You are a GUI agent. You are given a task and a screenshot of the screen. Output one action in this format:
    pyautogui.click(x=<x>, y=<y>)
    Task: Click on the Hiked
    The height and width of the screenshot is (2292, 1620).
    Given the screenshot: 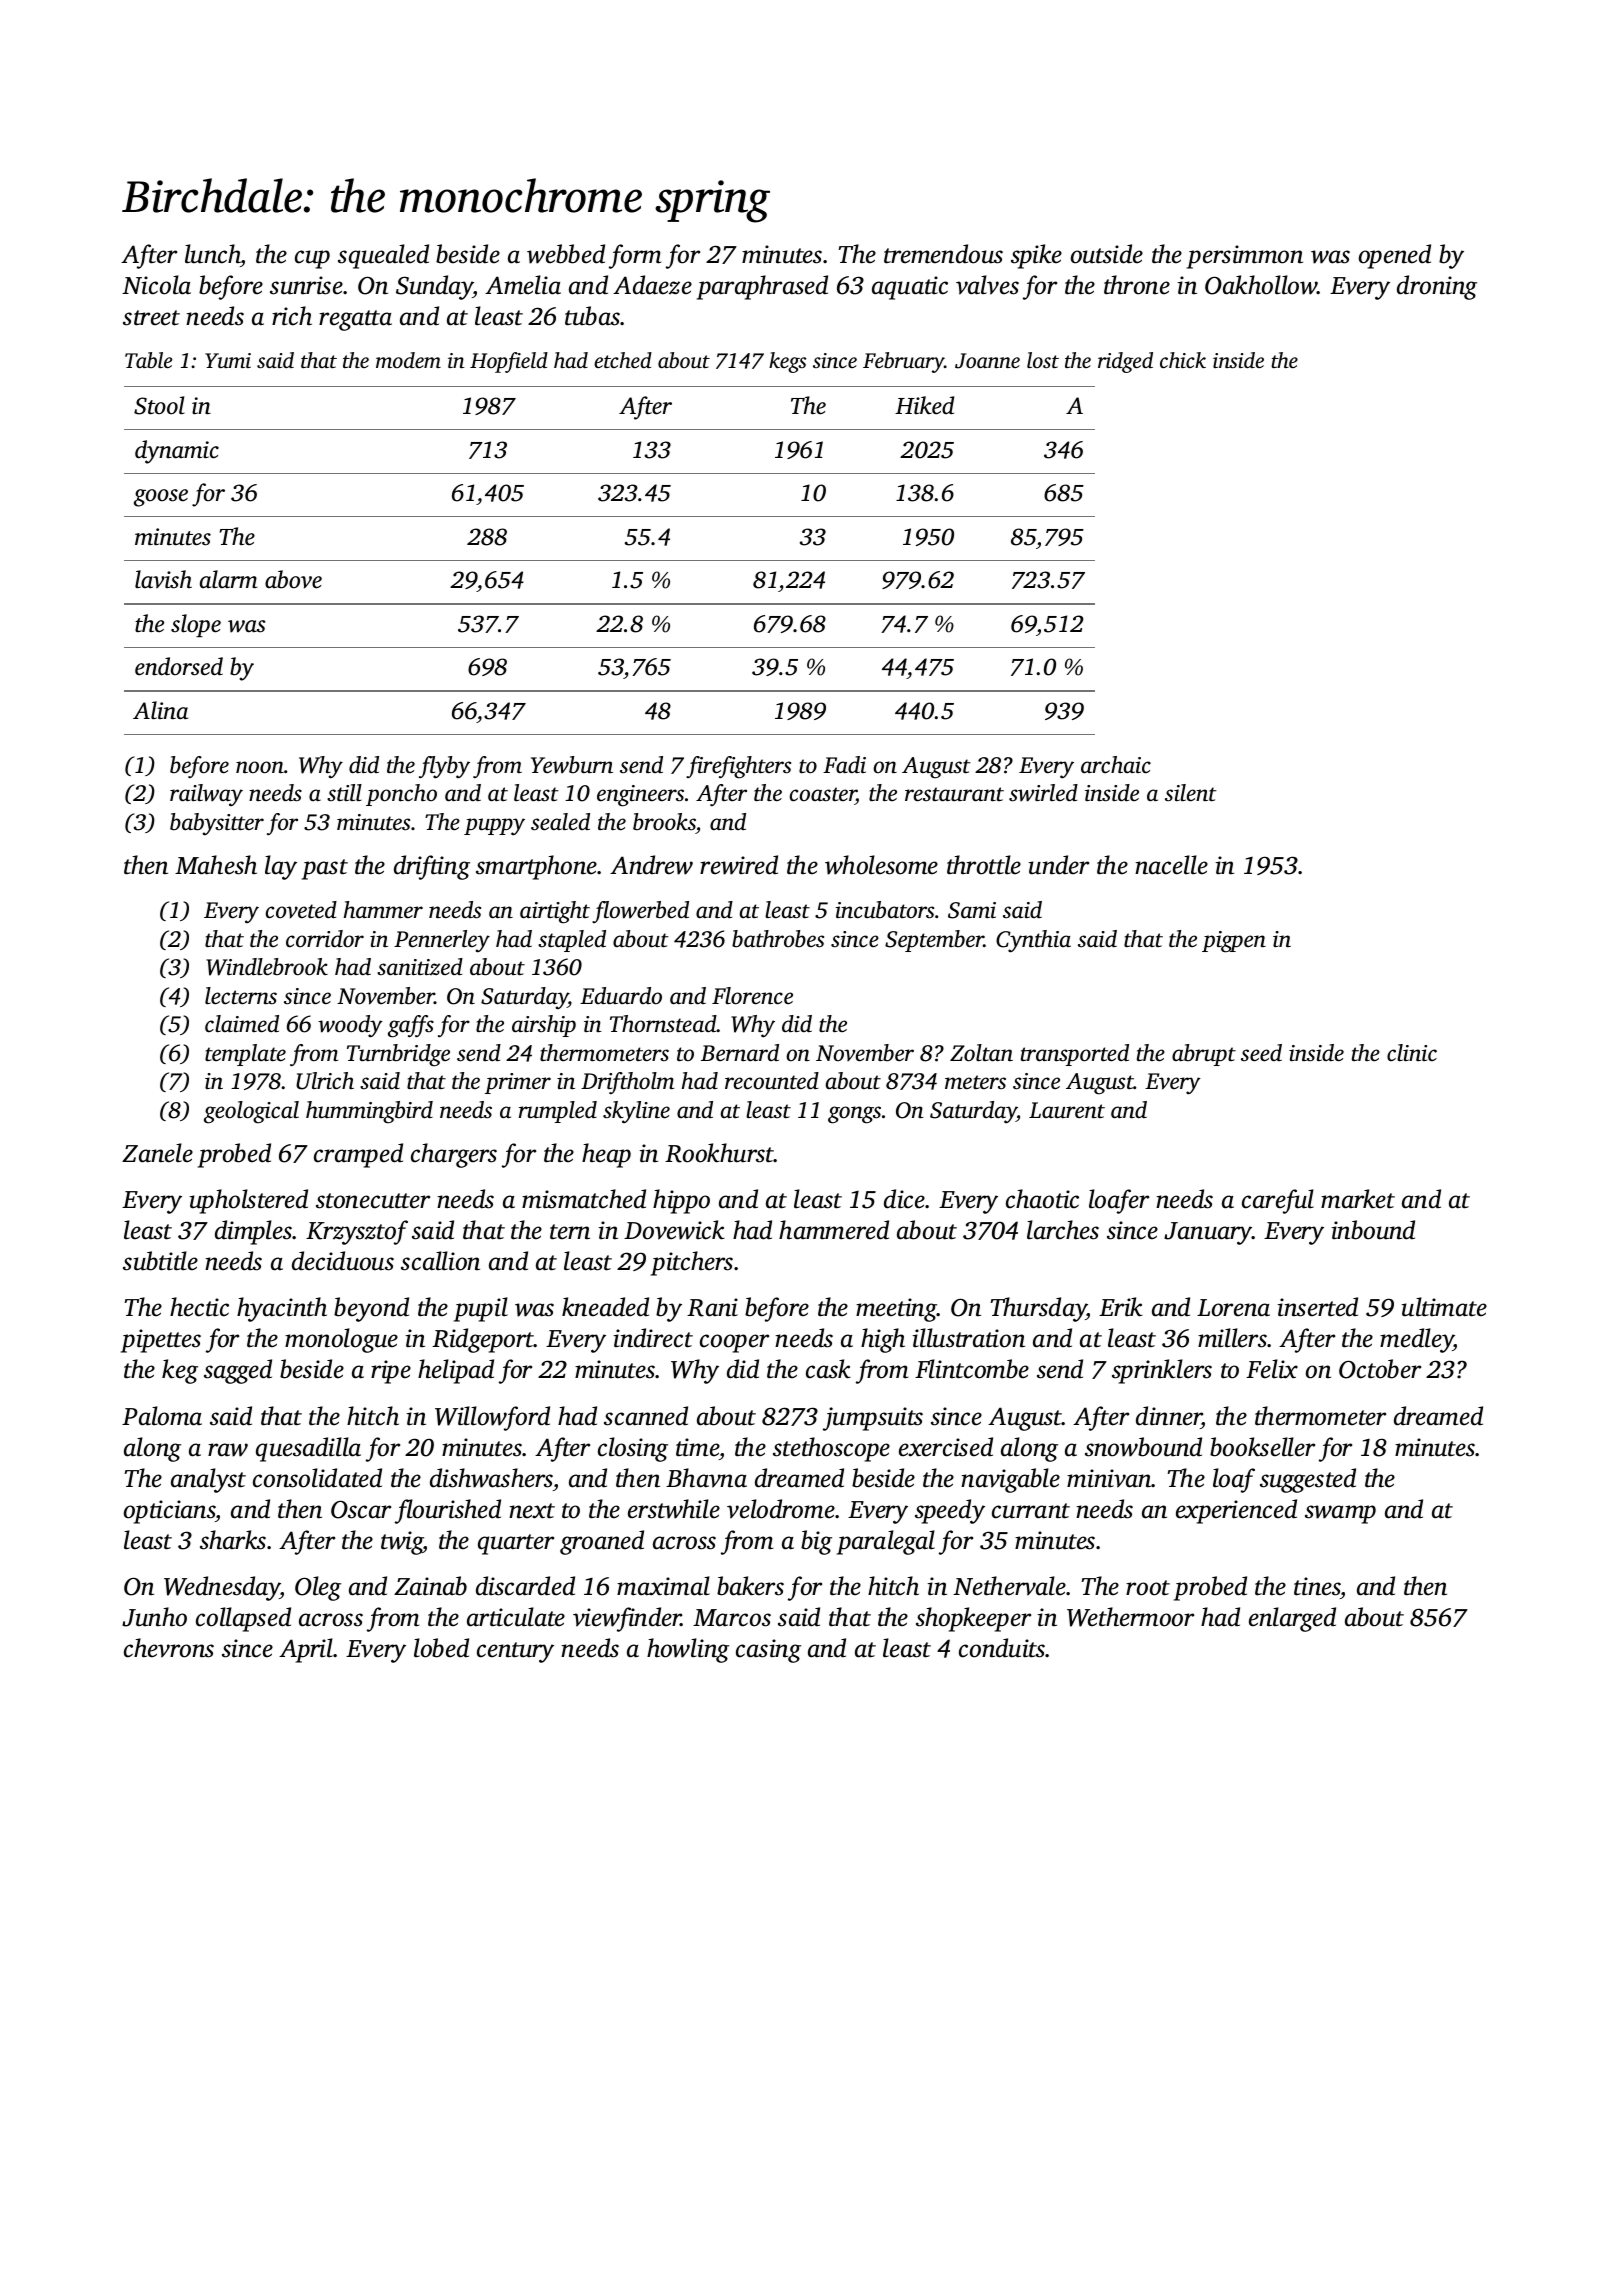 What is the action you would take?
    pyautogui.click(x=924, y=405)
